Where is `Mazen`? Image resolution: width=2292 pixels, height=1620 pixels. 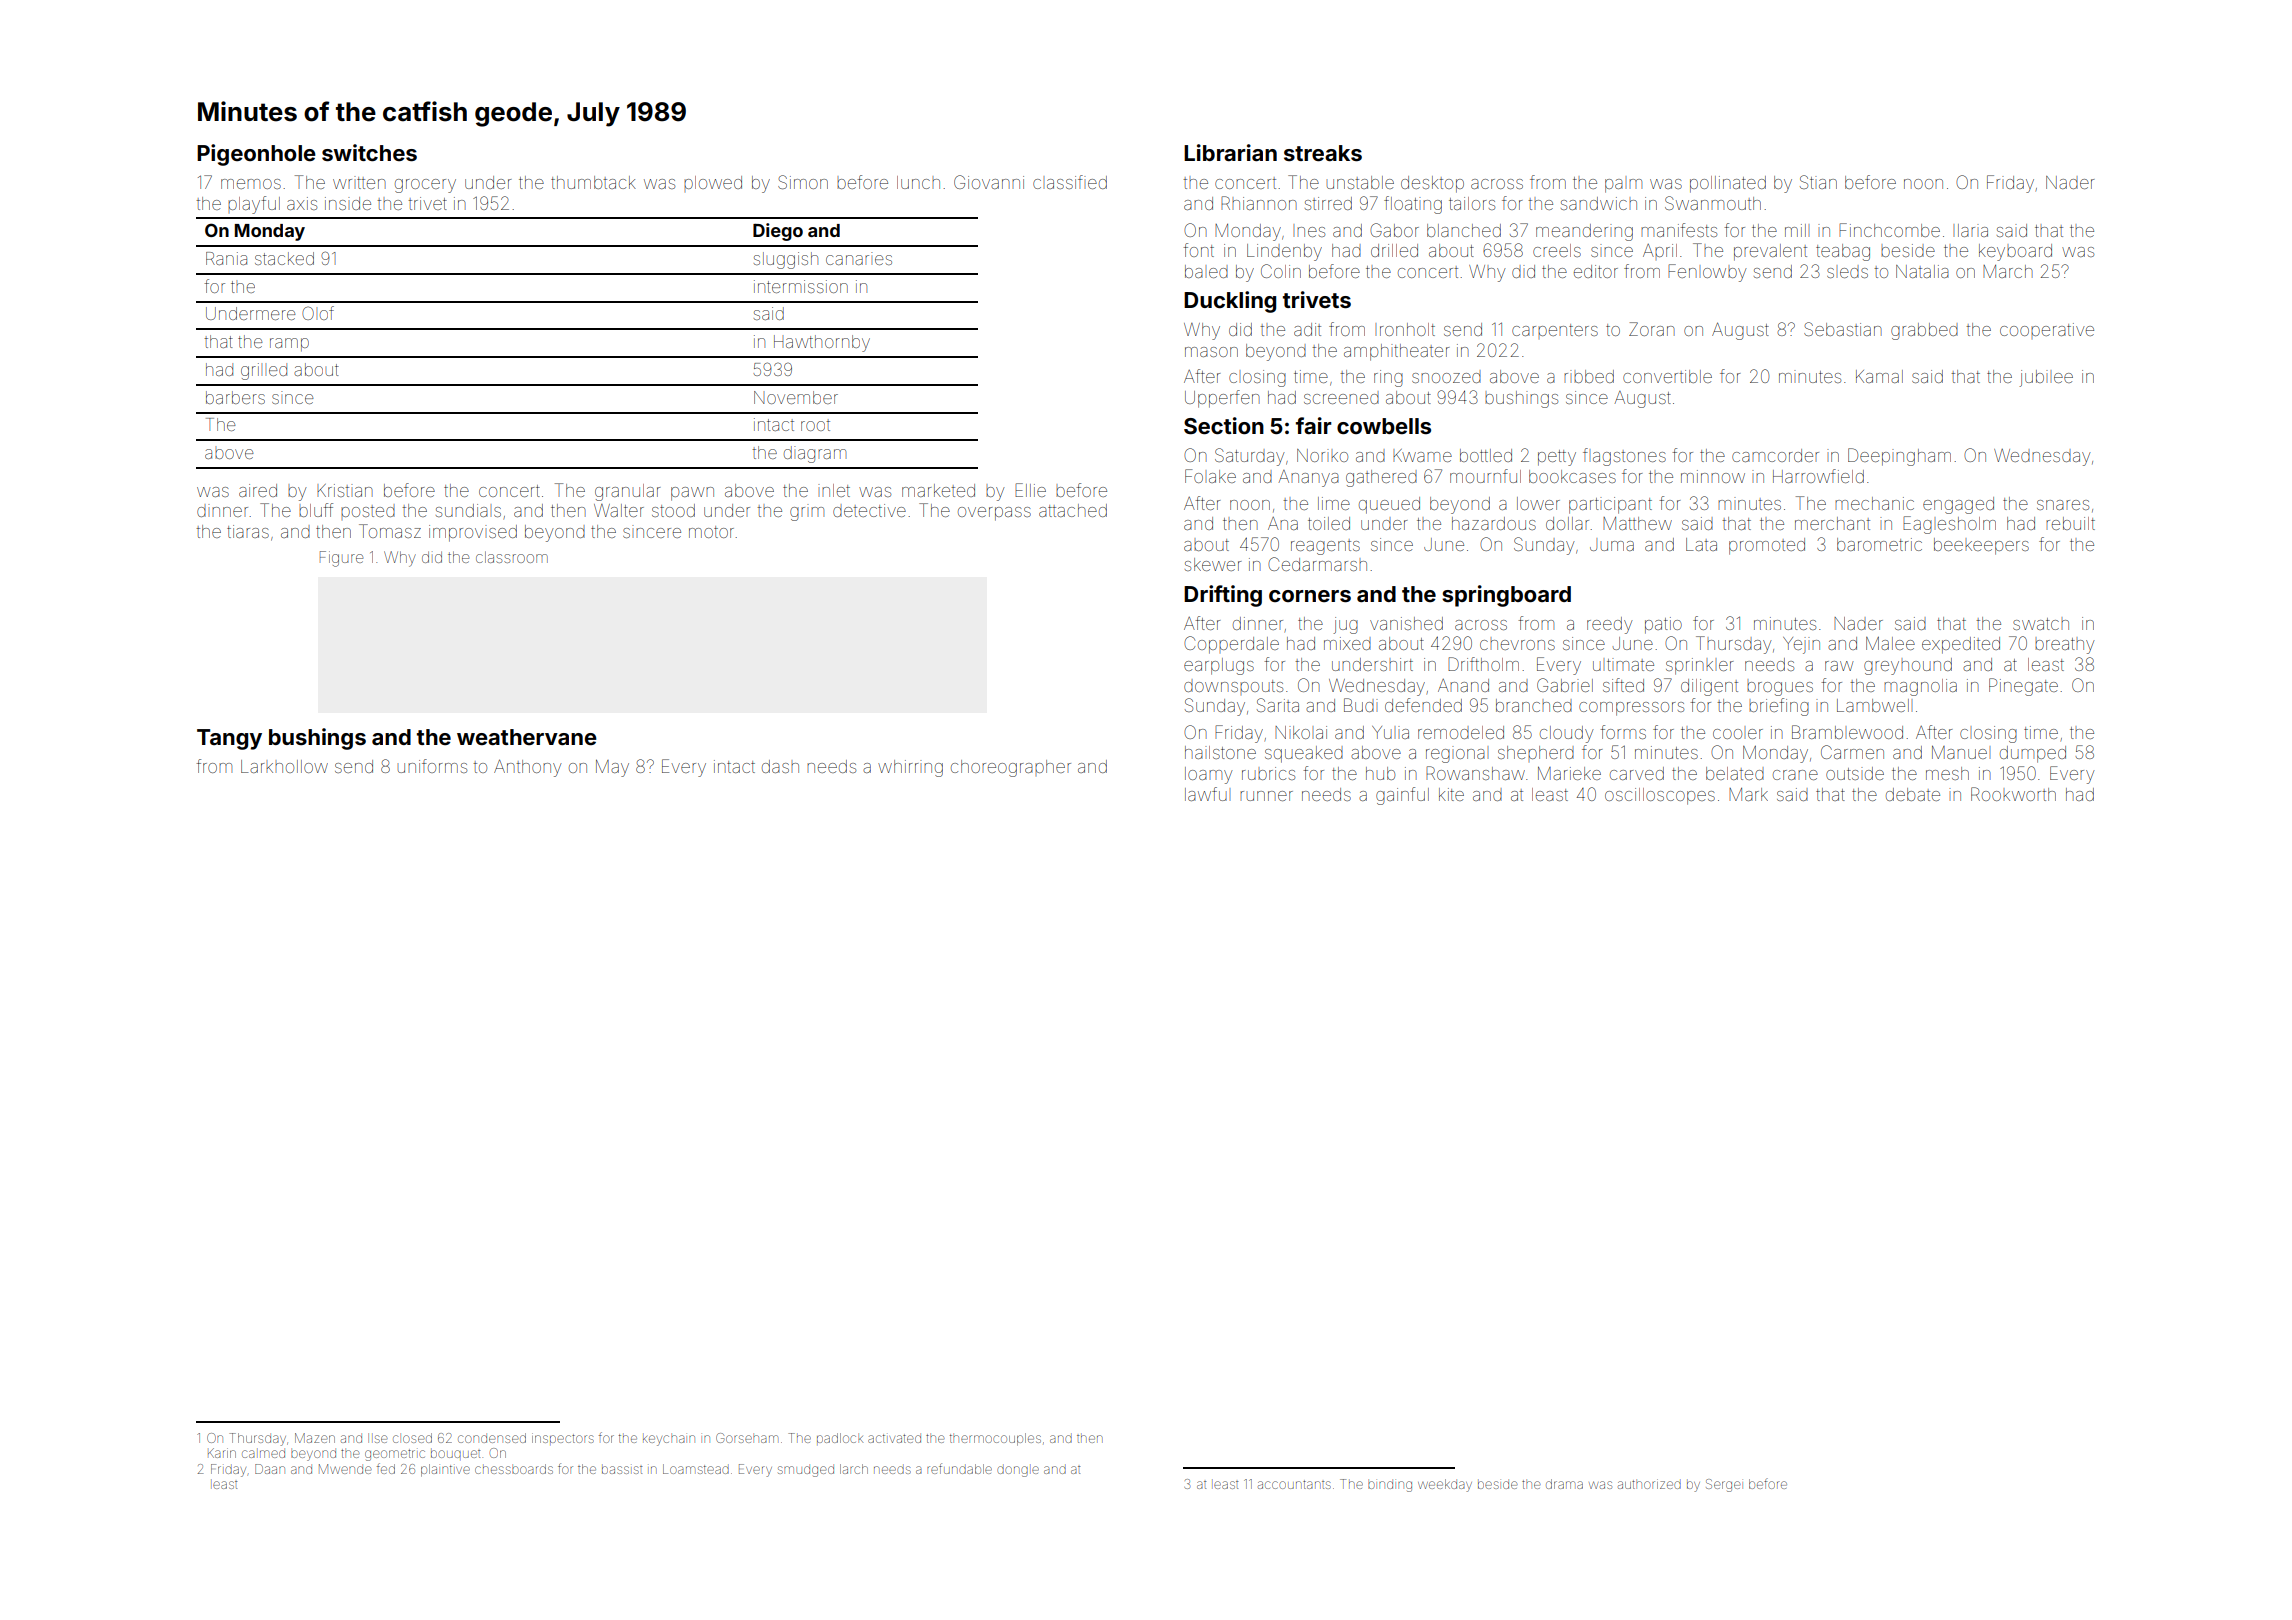 Mazen is located at coordinates (315, 1438).
